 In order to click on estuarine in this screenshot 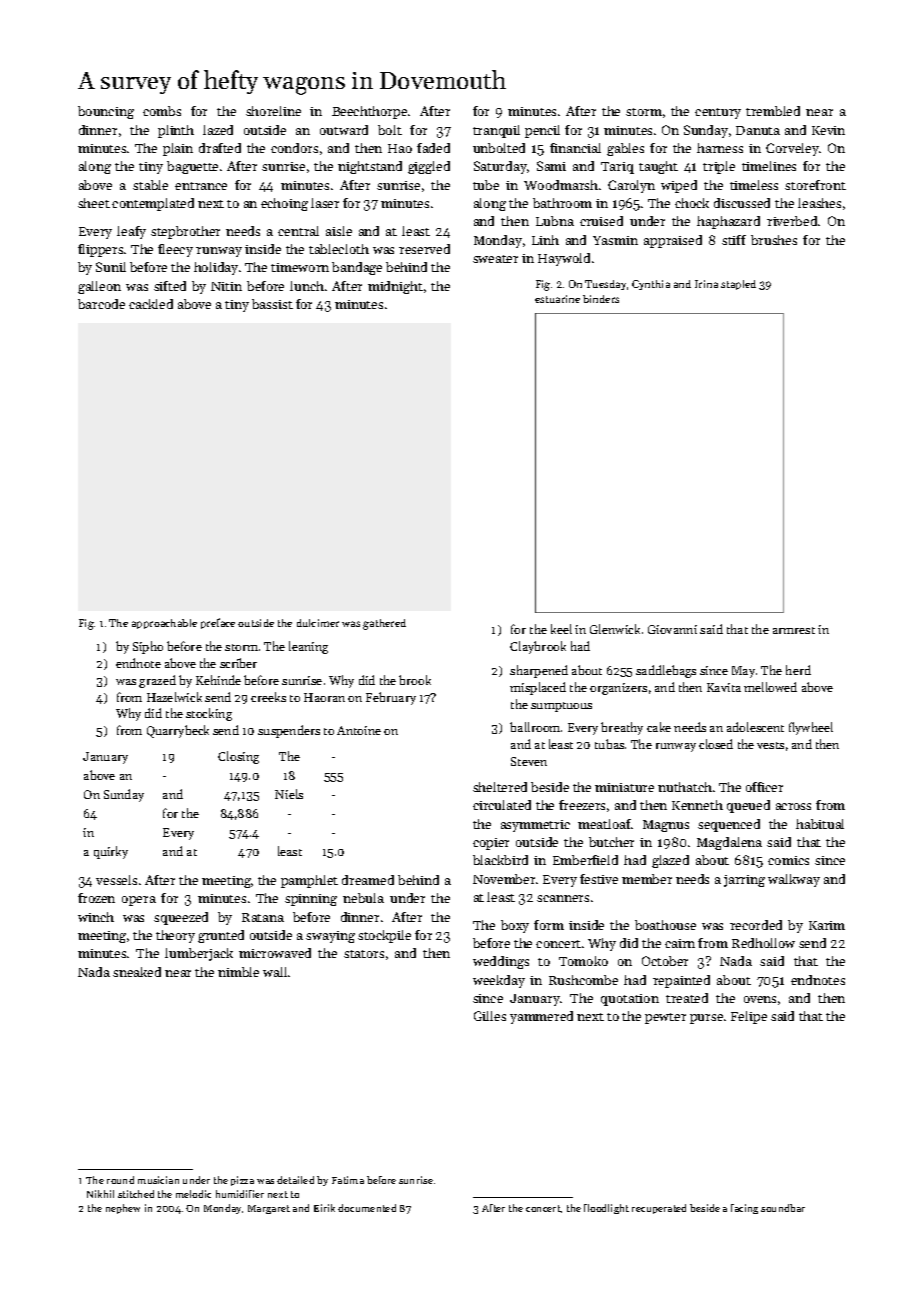, I will do `click(557, 299)`.
